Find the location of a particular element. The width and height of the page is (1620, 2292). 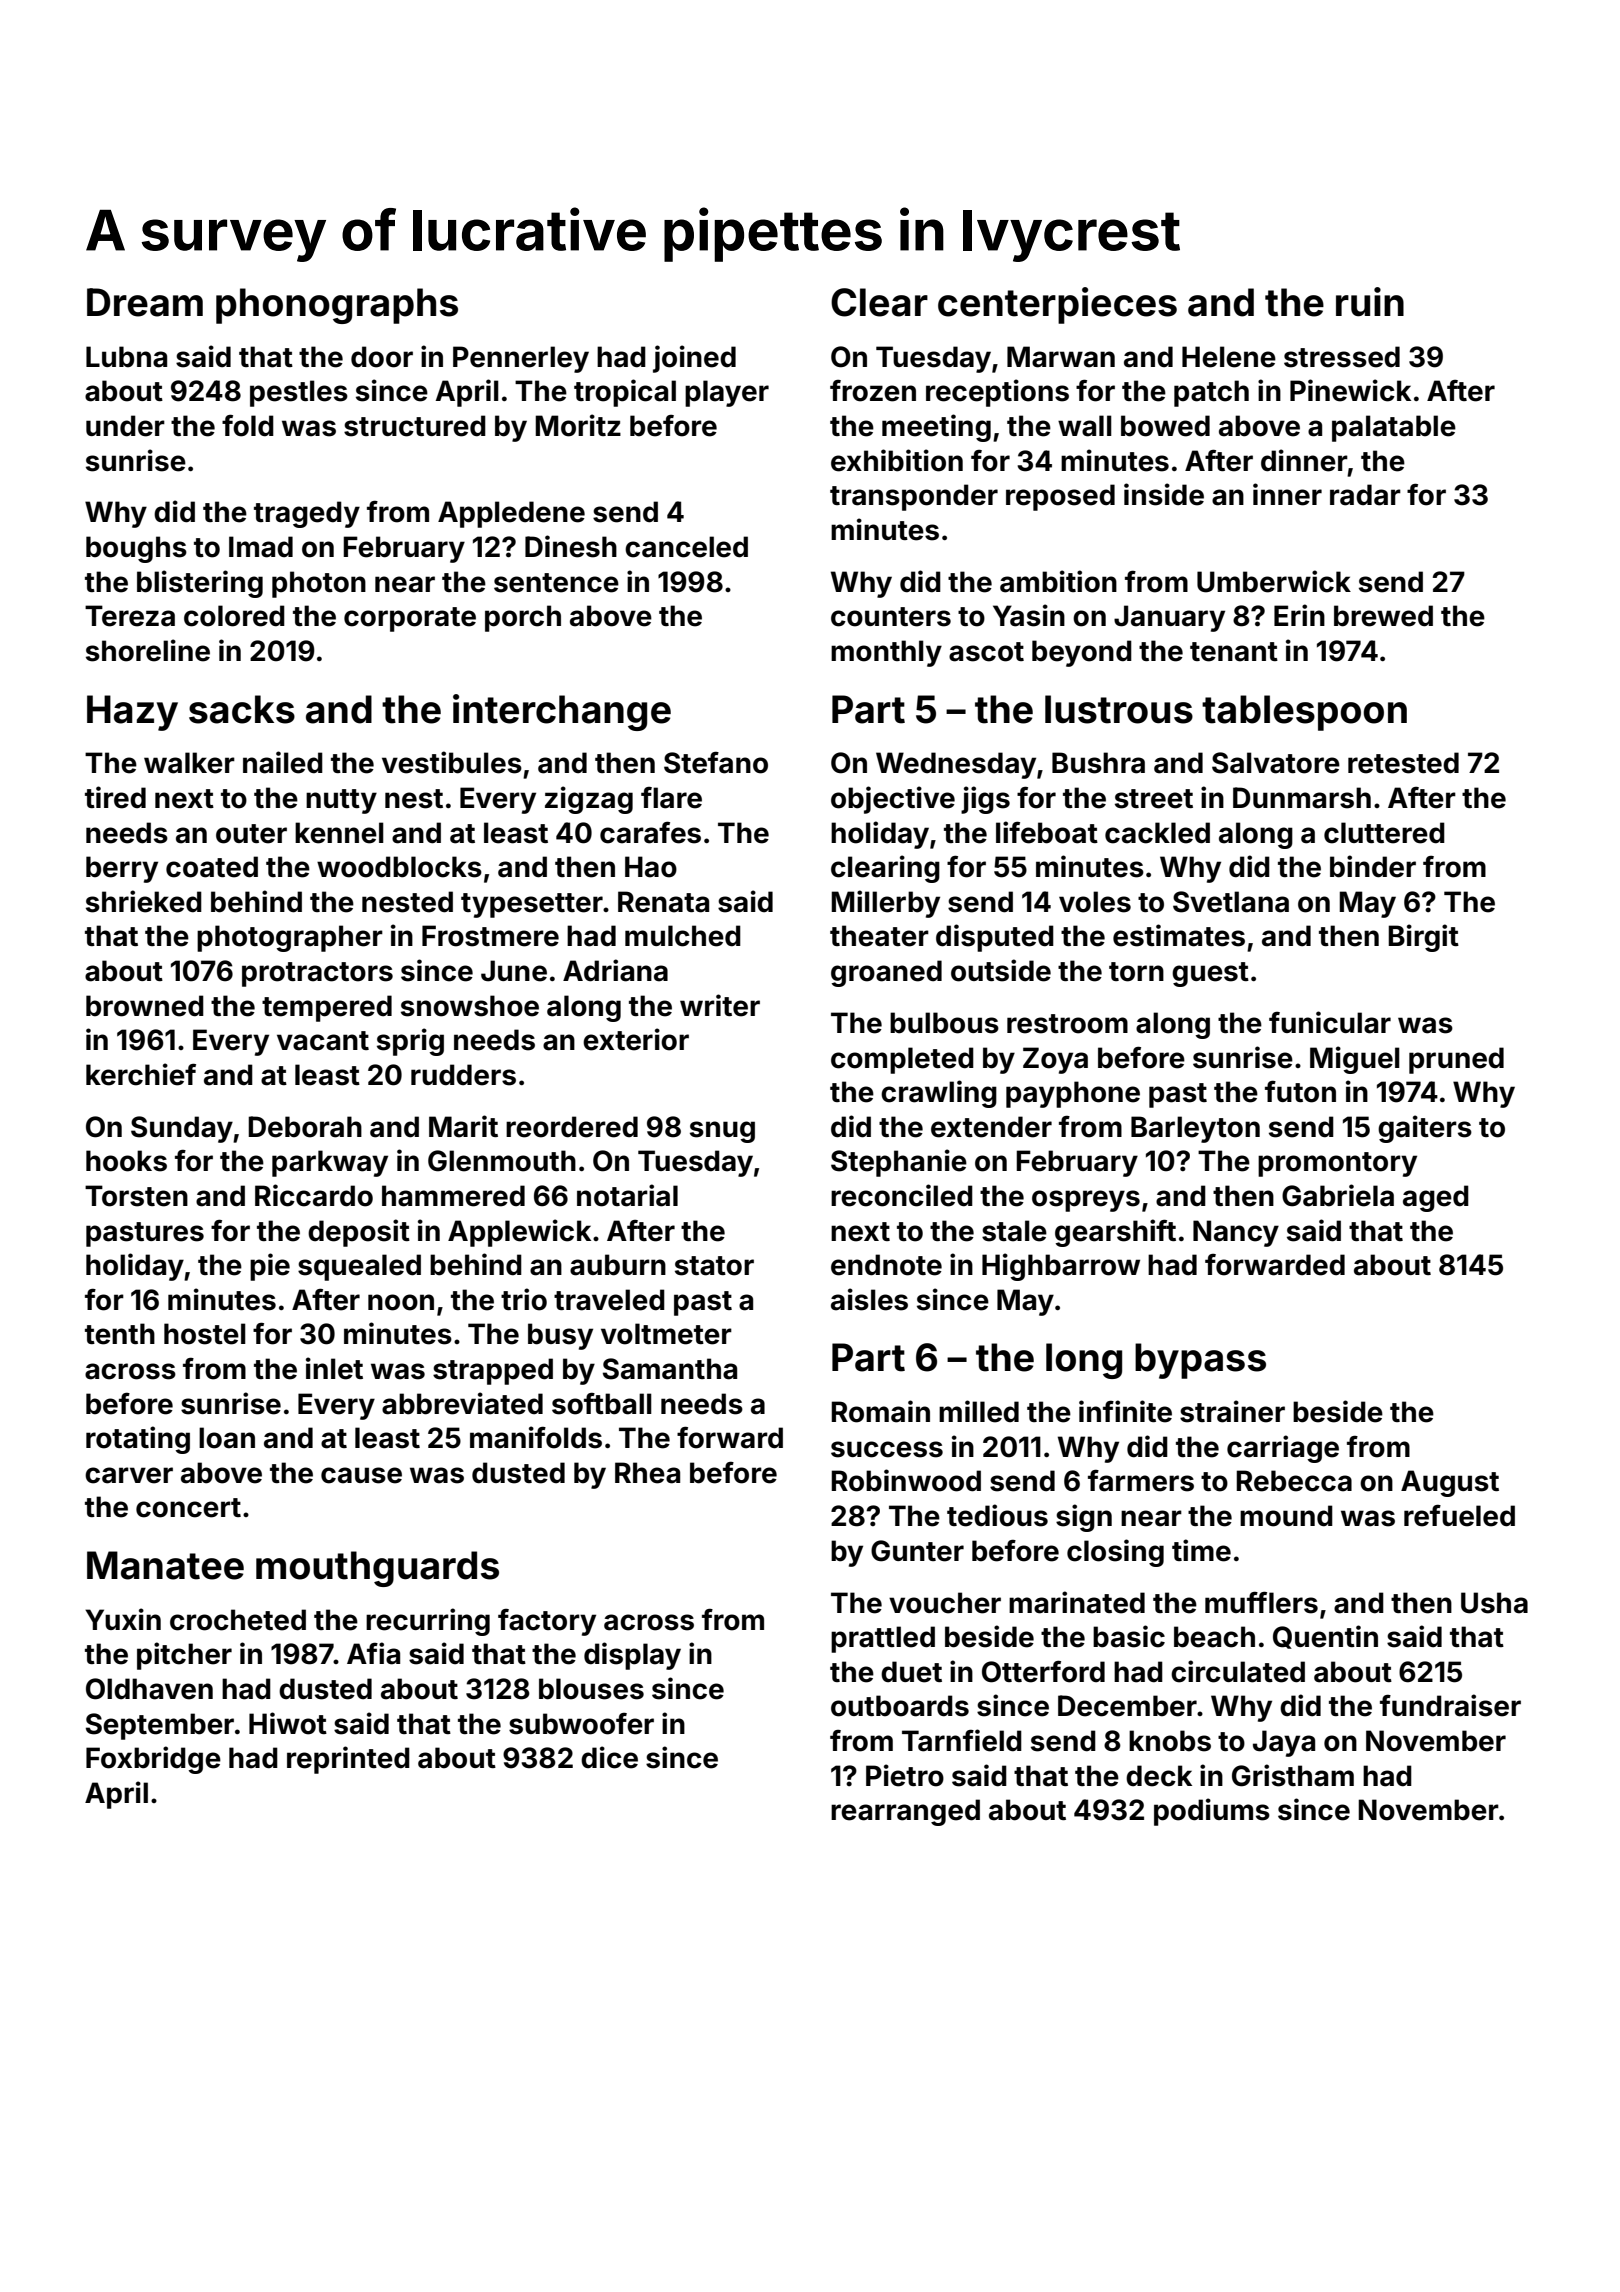

reprinted is located at coordinates (348, 1760).
